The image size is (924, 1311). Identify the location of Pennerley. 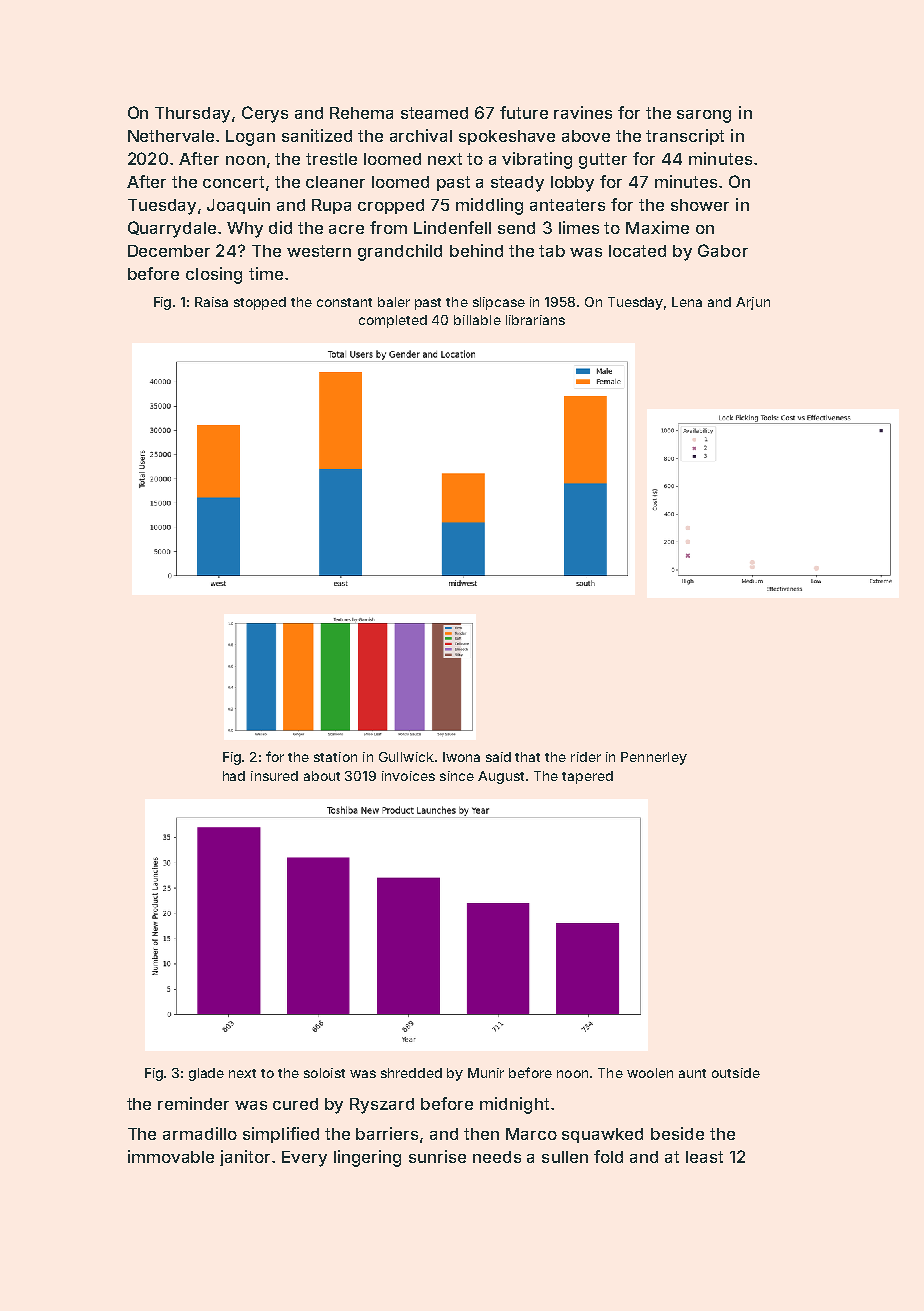
(654, 758).
